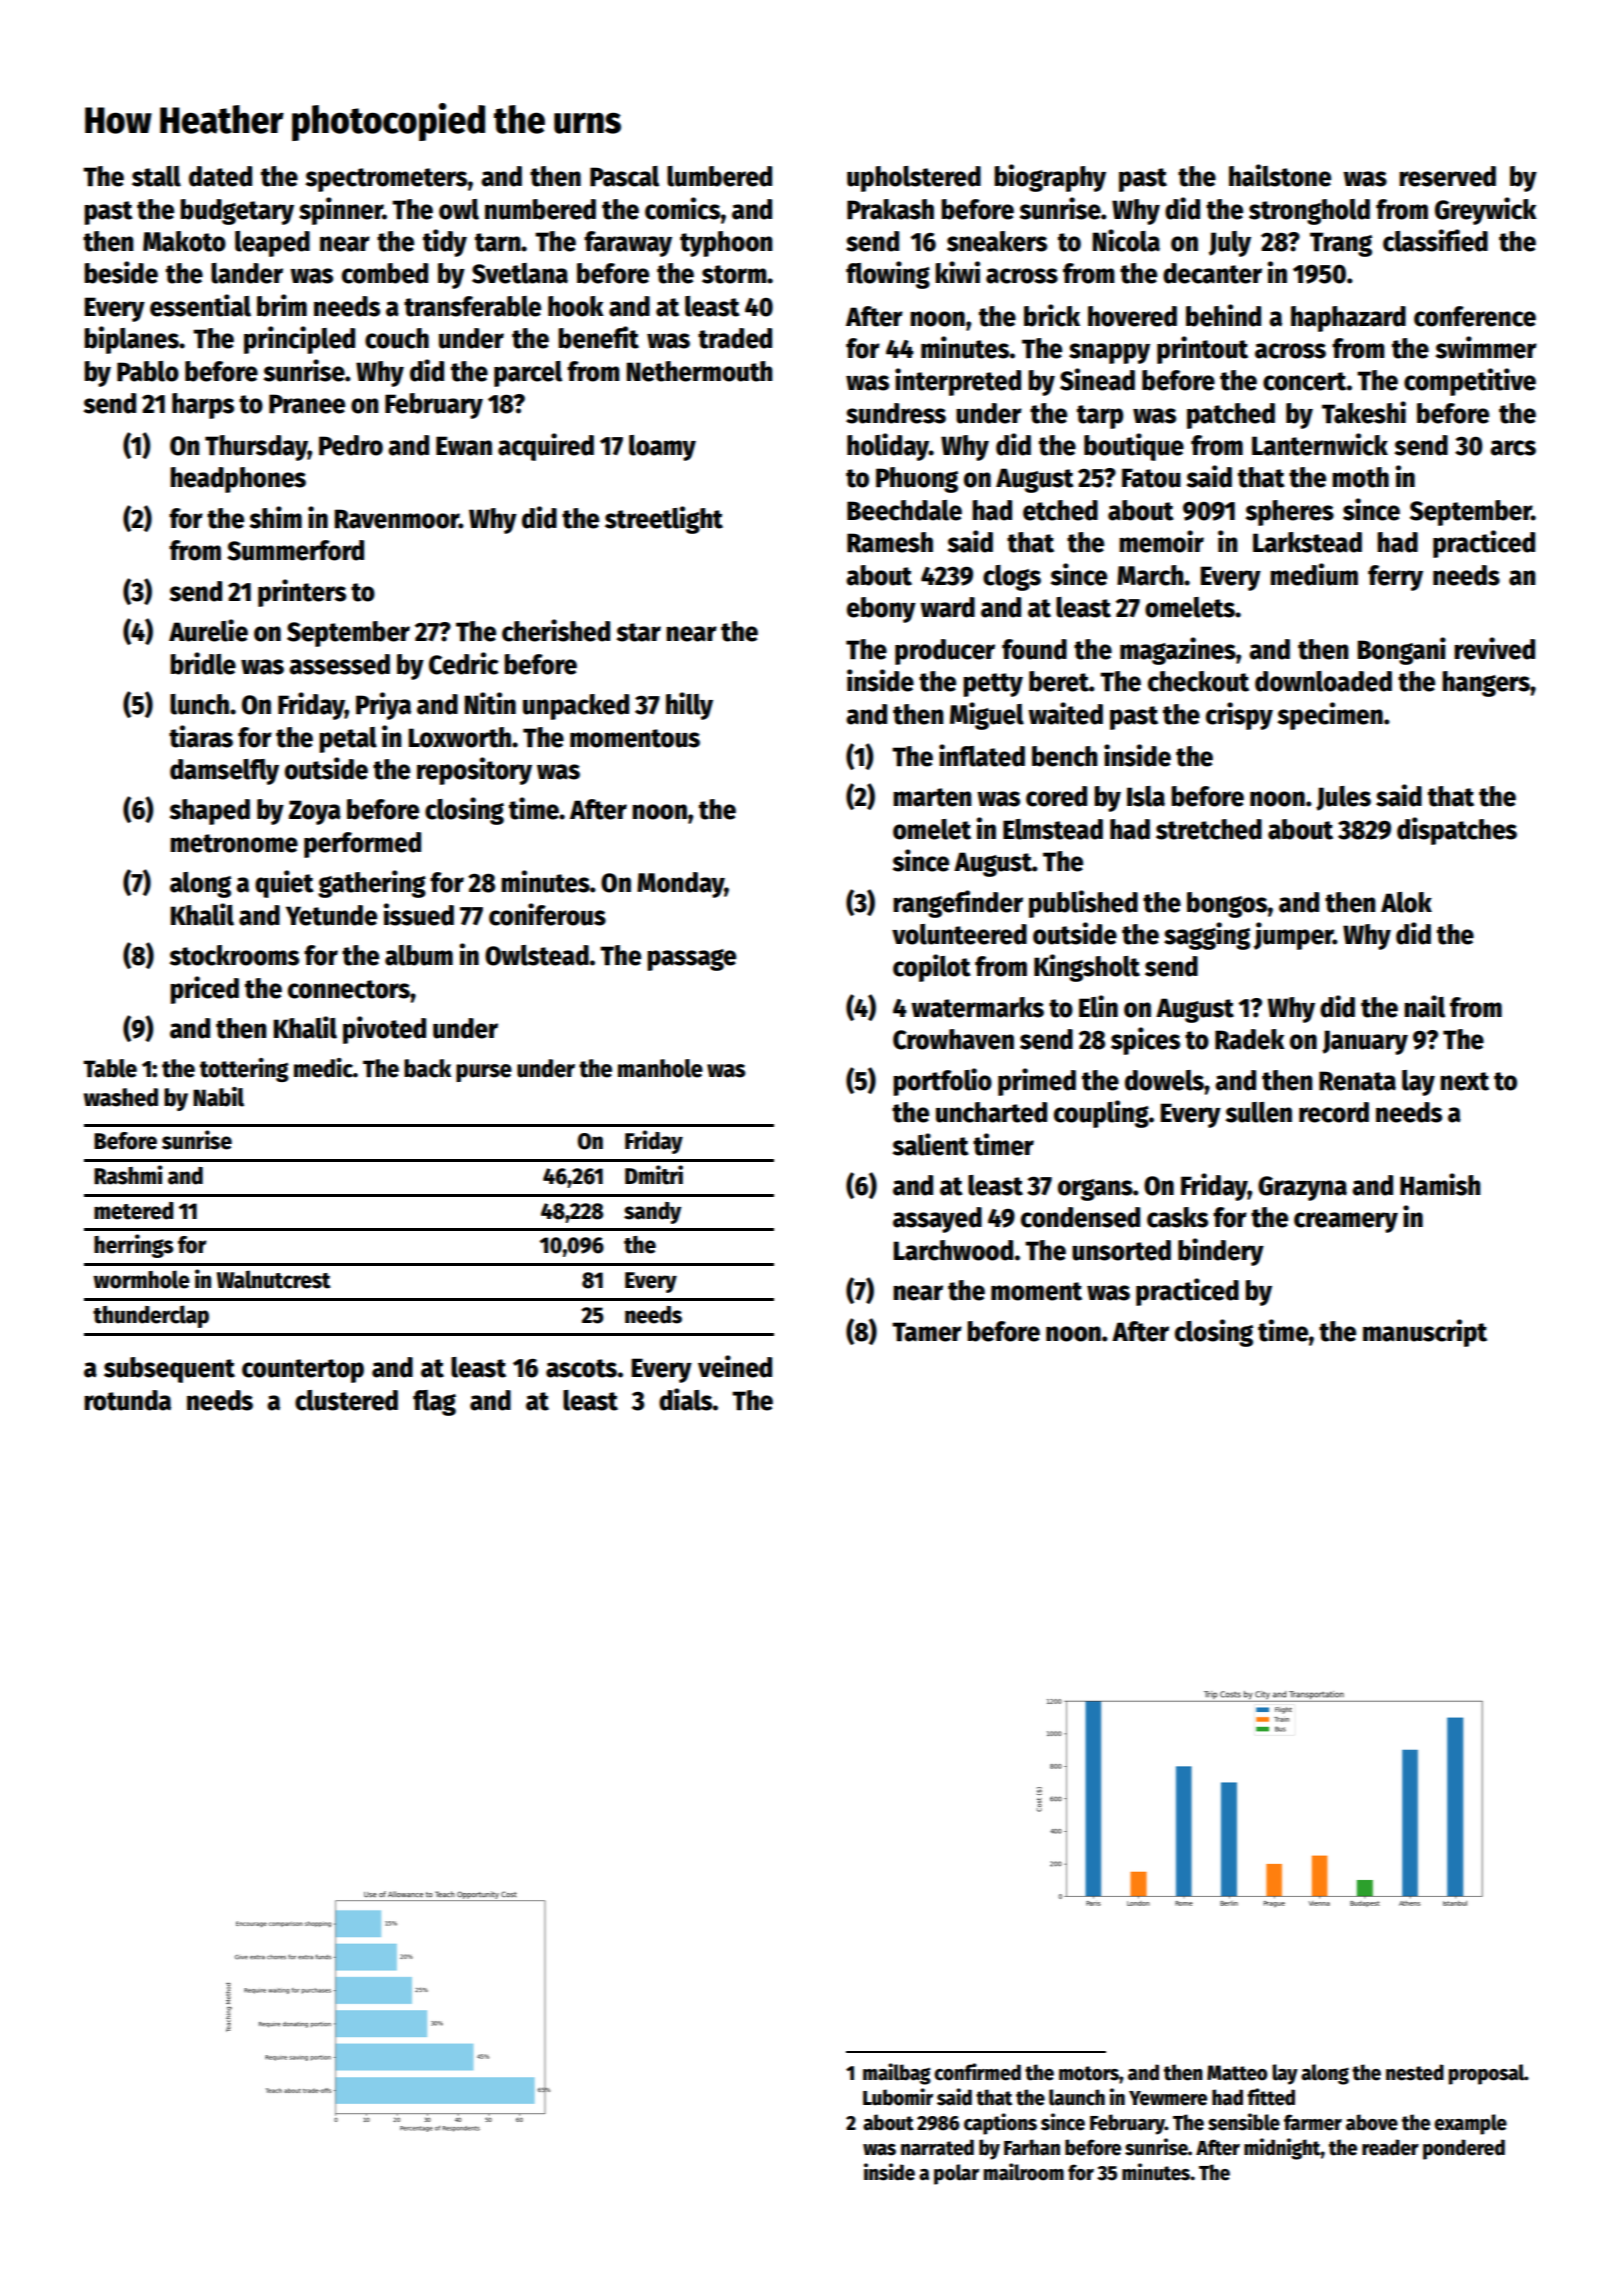  I want to click on polar, so click(956, 2174).
